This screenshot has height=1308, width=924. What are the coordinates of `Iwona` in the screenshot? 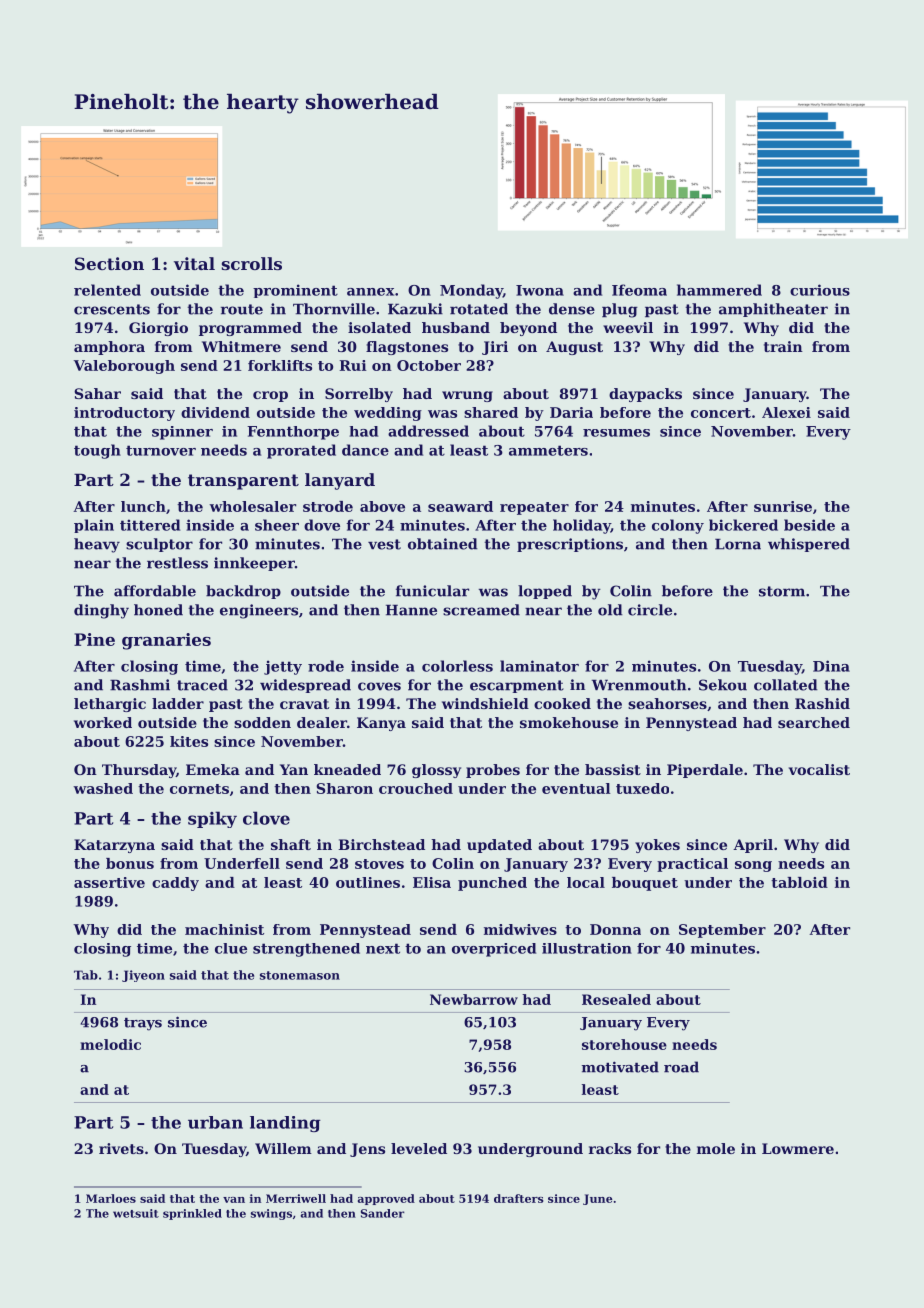 It's located at (540, 290).
